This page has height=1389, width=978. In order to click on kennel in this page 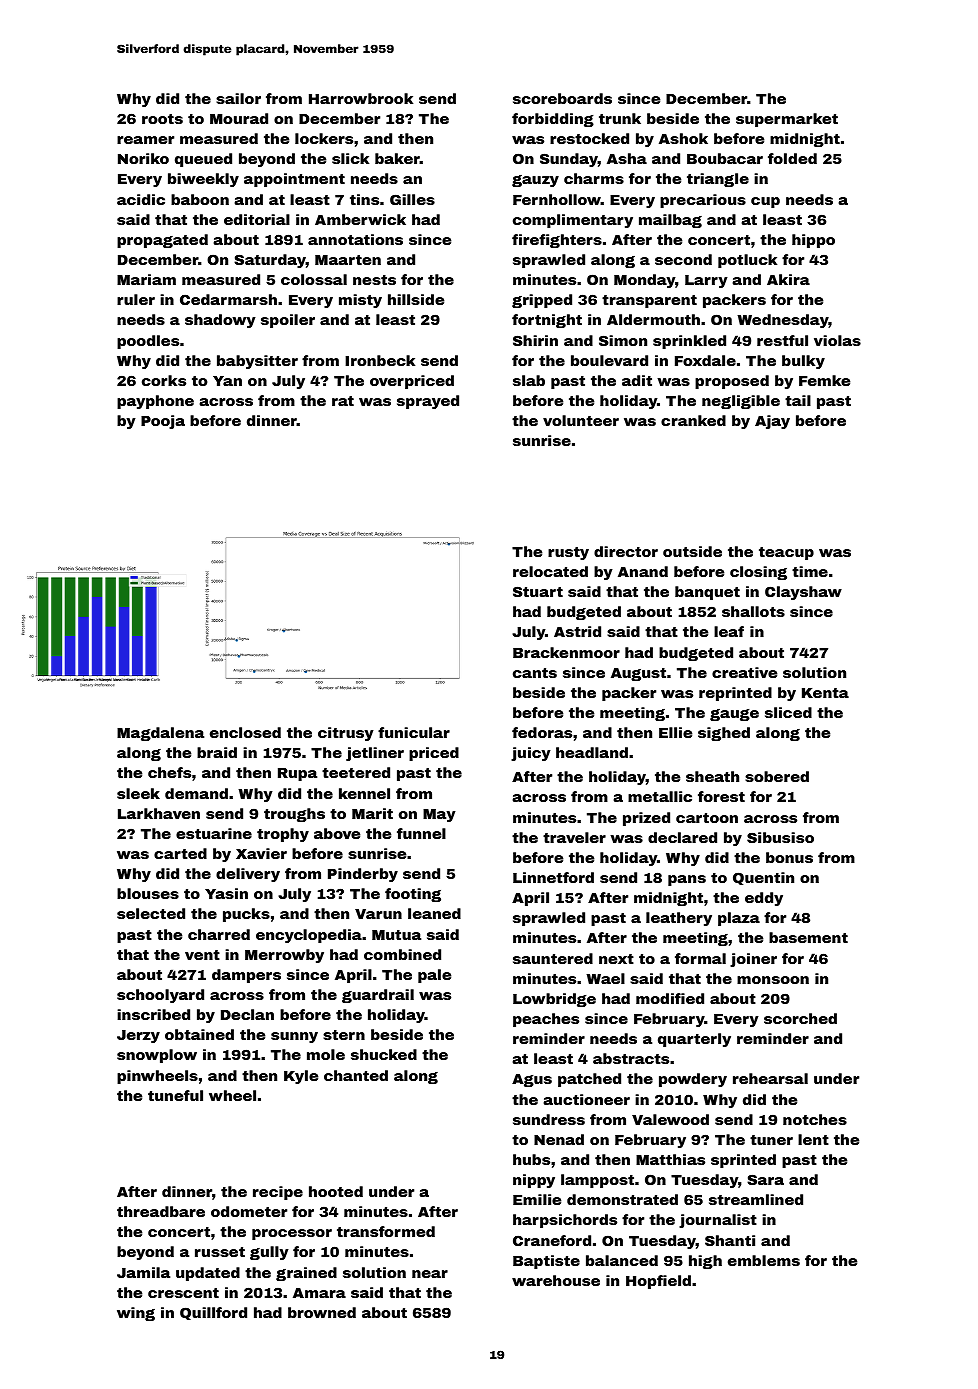, I will do `click(364, 793)`.
